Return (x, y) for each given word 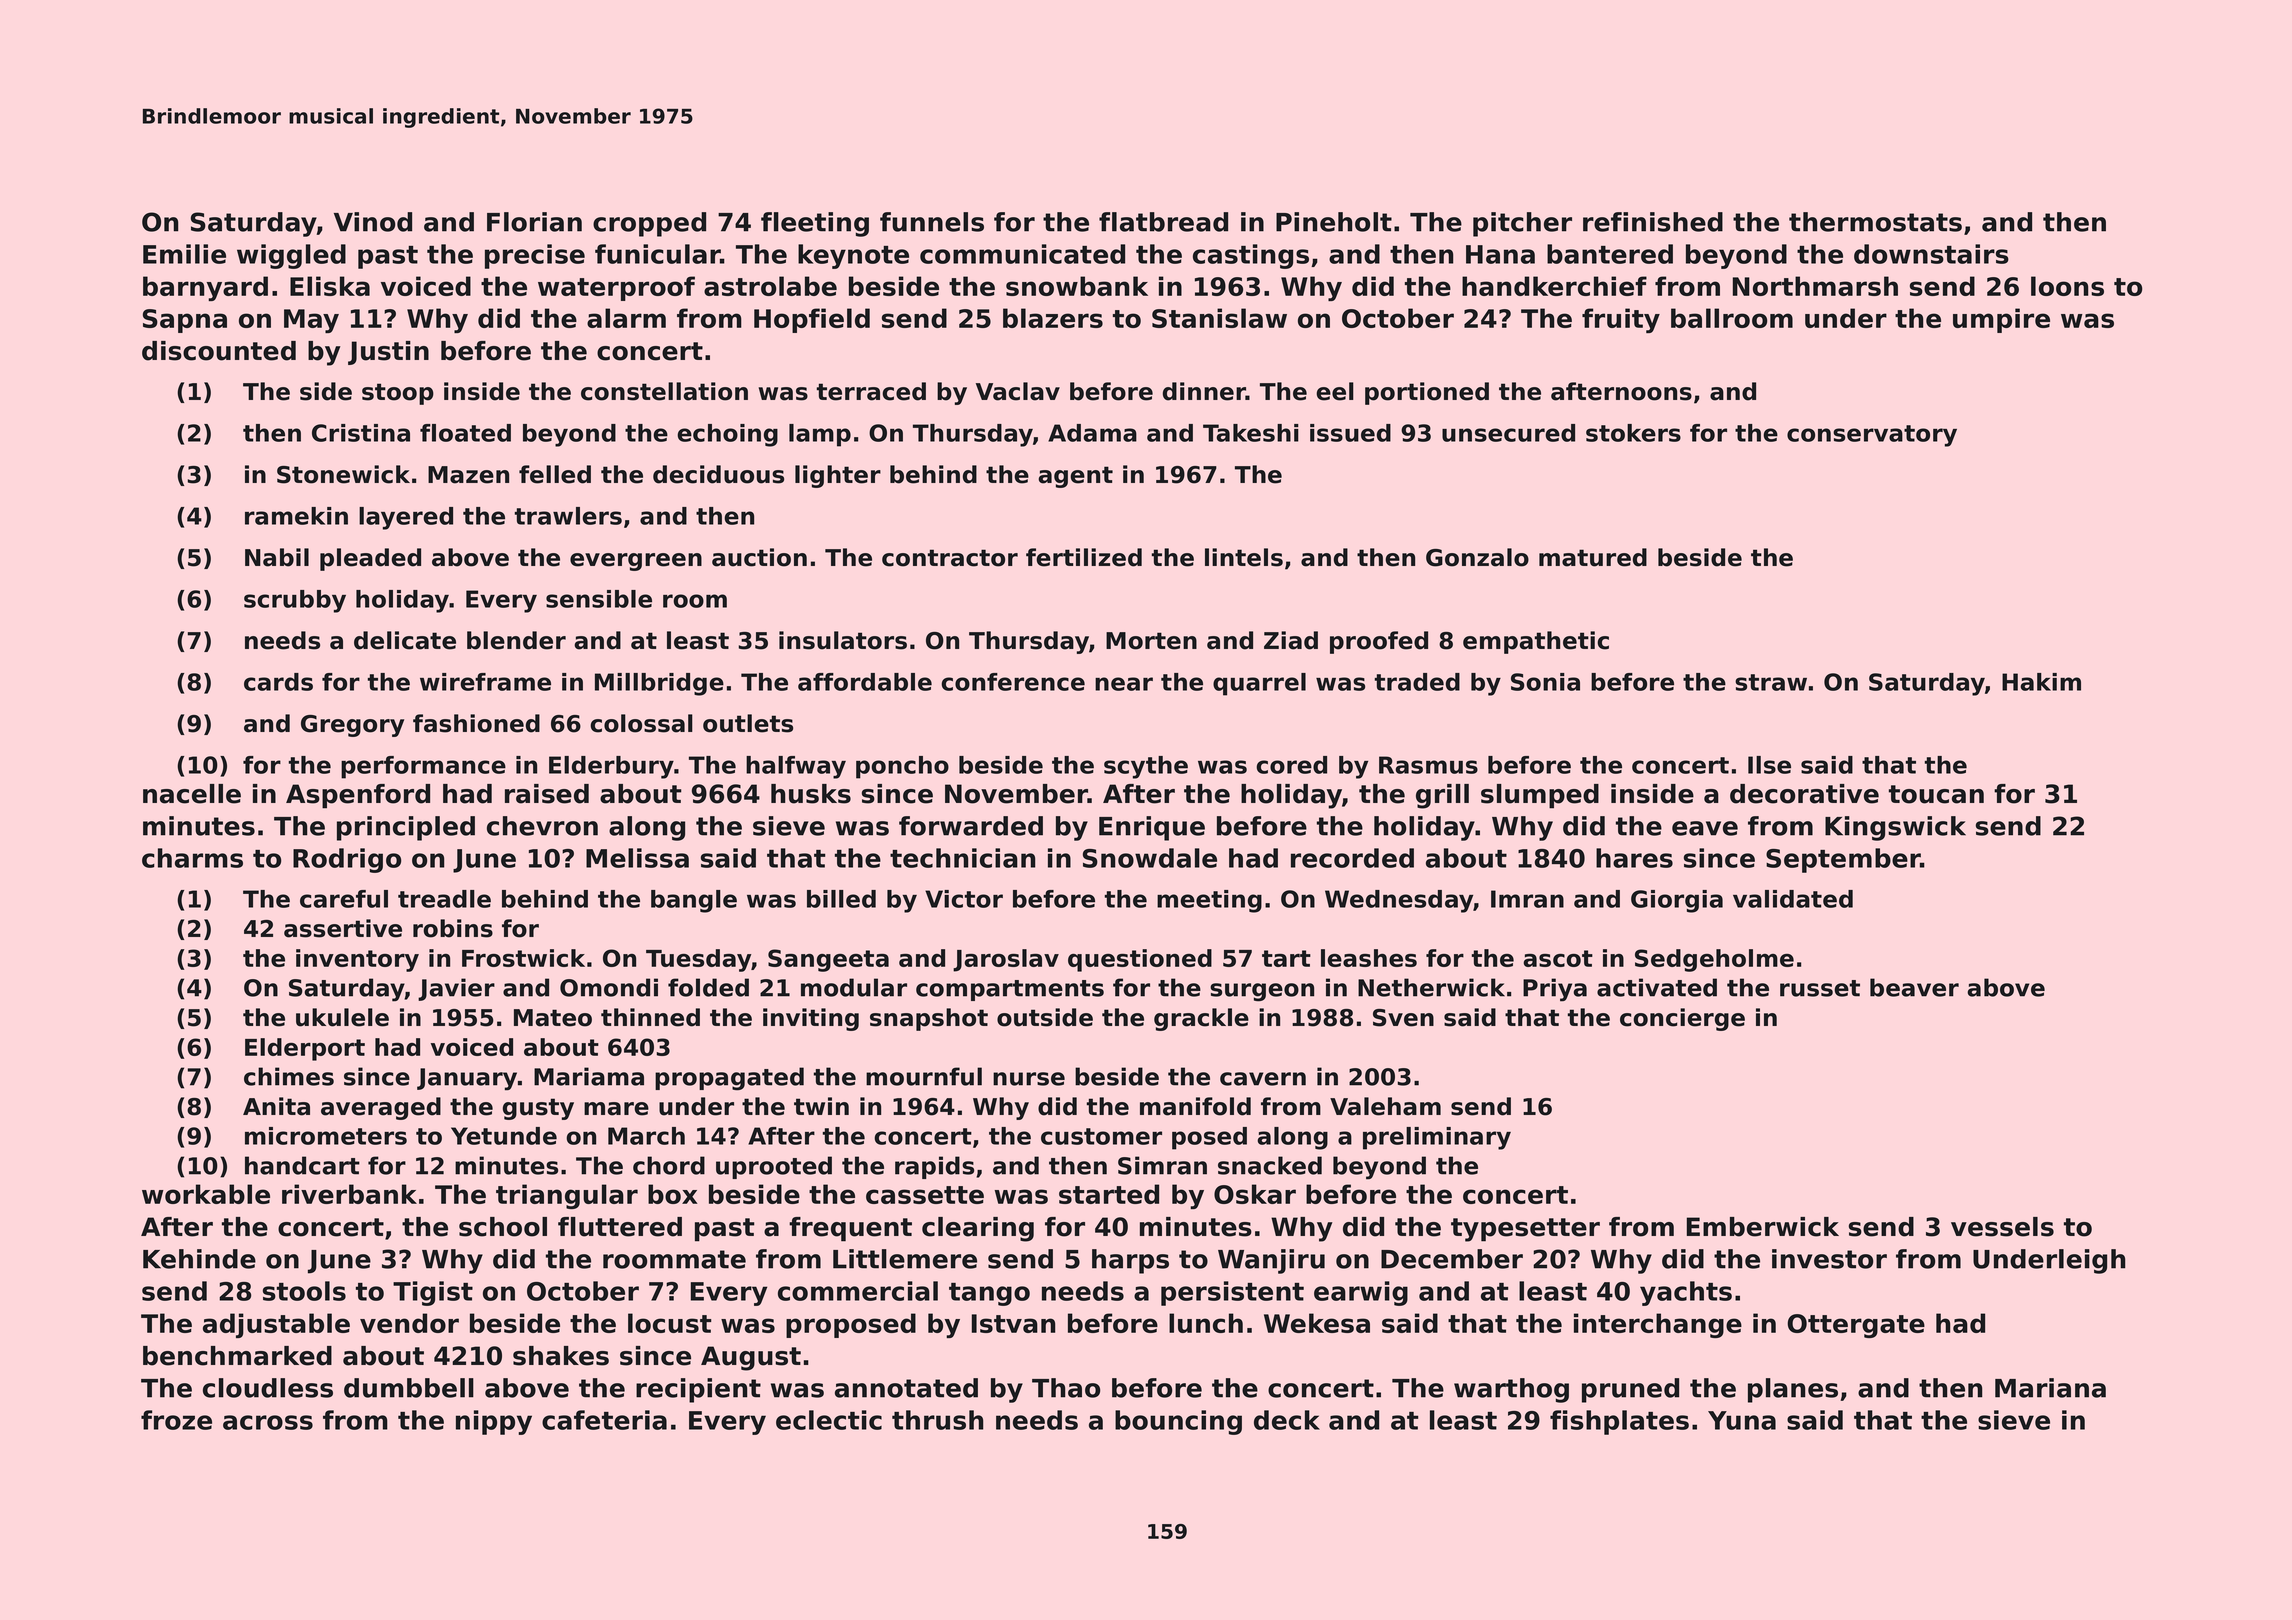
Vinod (373, 222)
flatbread (1163, 222)
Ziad (1291, 640)
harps (1130, 1261)
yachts (1686, 1293)
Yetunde (504, 1136)
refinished (1653, 222)
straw (1771, 682)
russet (1820, 988)
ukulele (342, 1017)
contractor (950, 558)
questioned (1140, 960)
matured (1593, 557)
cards (278, 682)
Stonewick (343, 474)
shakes (561, 1356)
